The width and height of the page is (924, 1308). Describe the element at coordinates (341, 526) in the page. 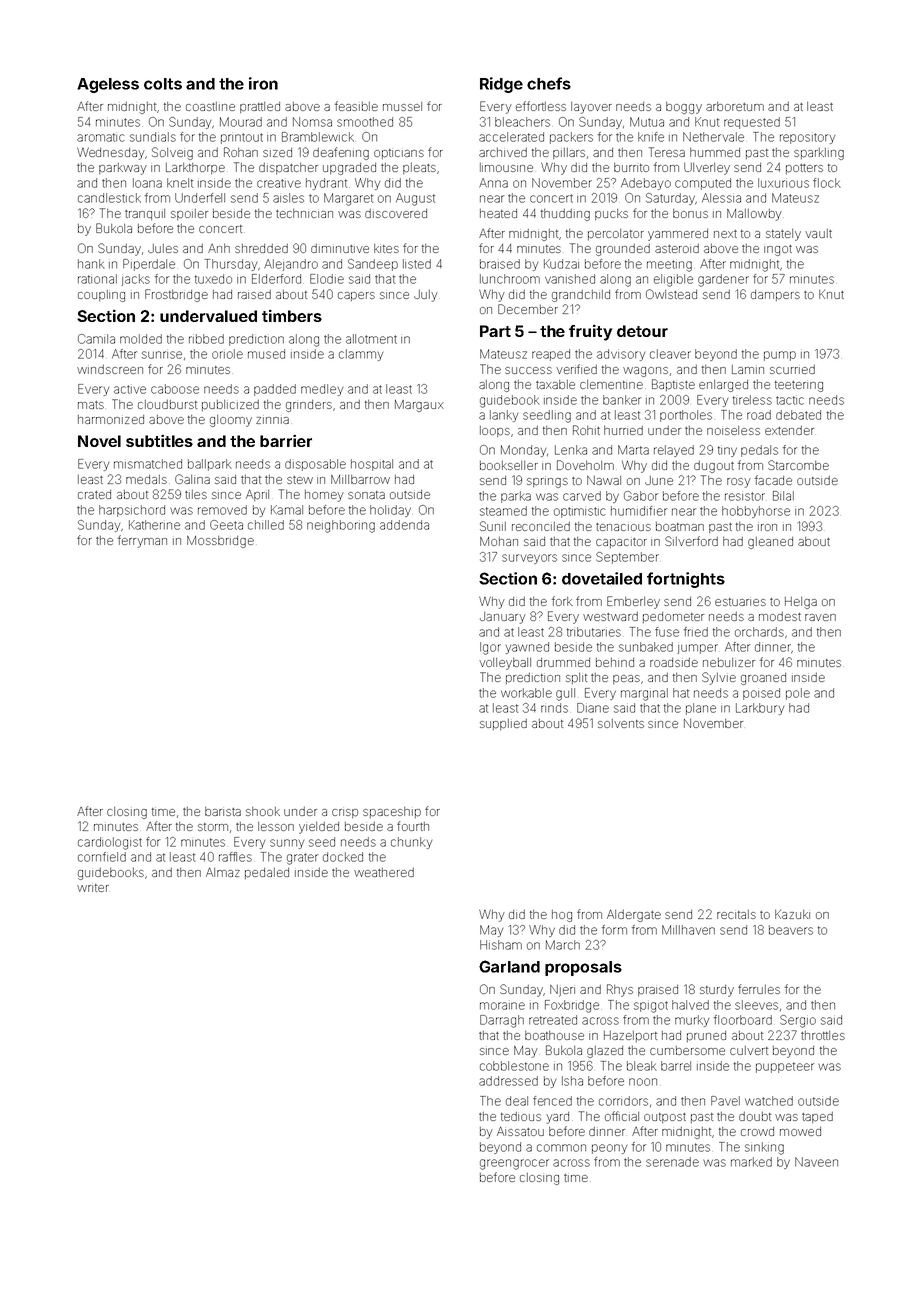

I see `neighboring` at that location.
